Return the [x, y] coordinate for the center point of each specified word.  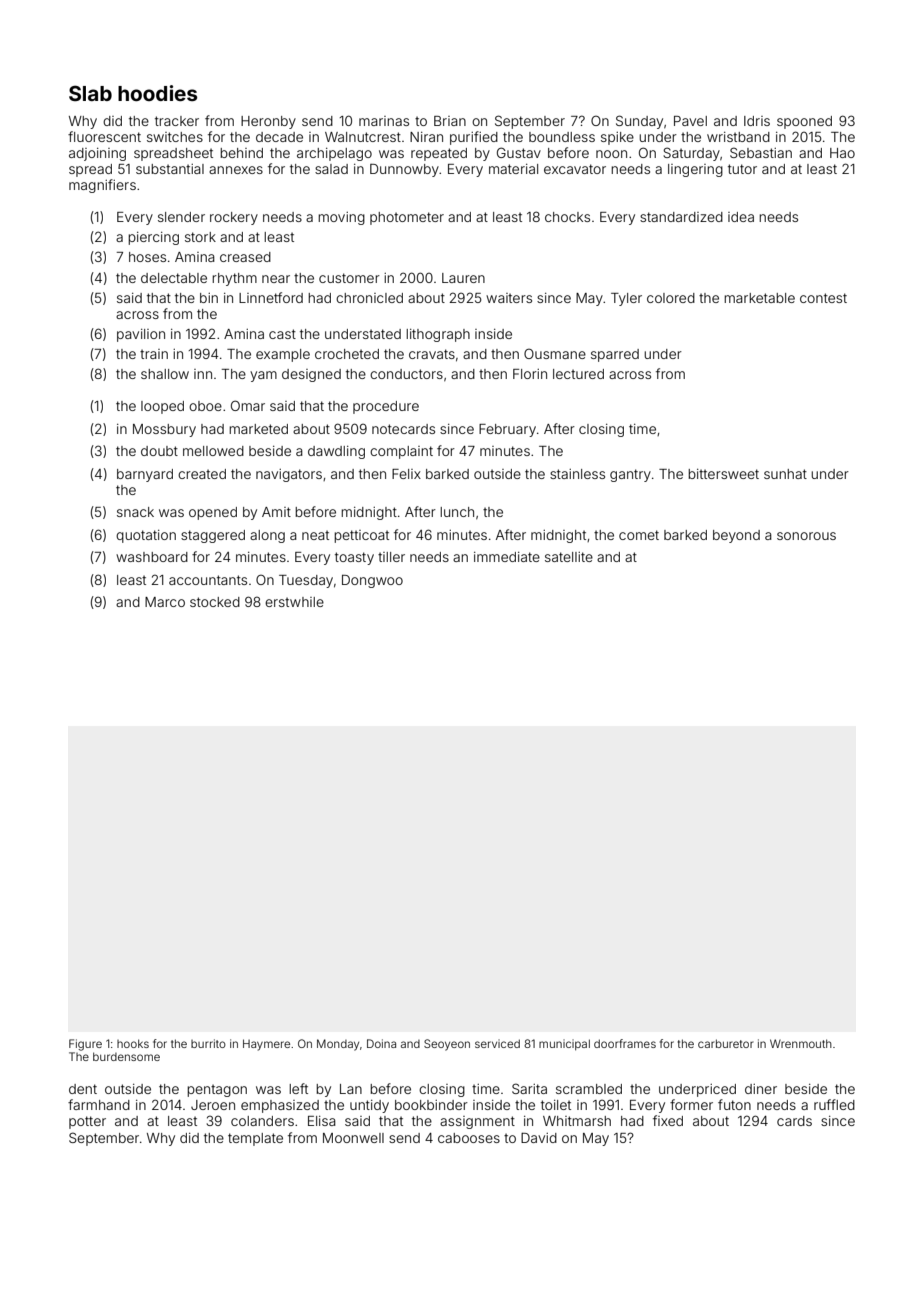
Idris [757, 121]
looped [162, 407]
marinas [384, 121]
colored [671, 298]
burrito [208, 1043]
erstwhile [294, 602]
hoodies [157, 93]
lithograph [438, 335]
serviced [497, 1043]
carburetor [726, 1043]
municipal [564, 1044]
